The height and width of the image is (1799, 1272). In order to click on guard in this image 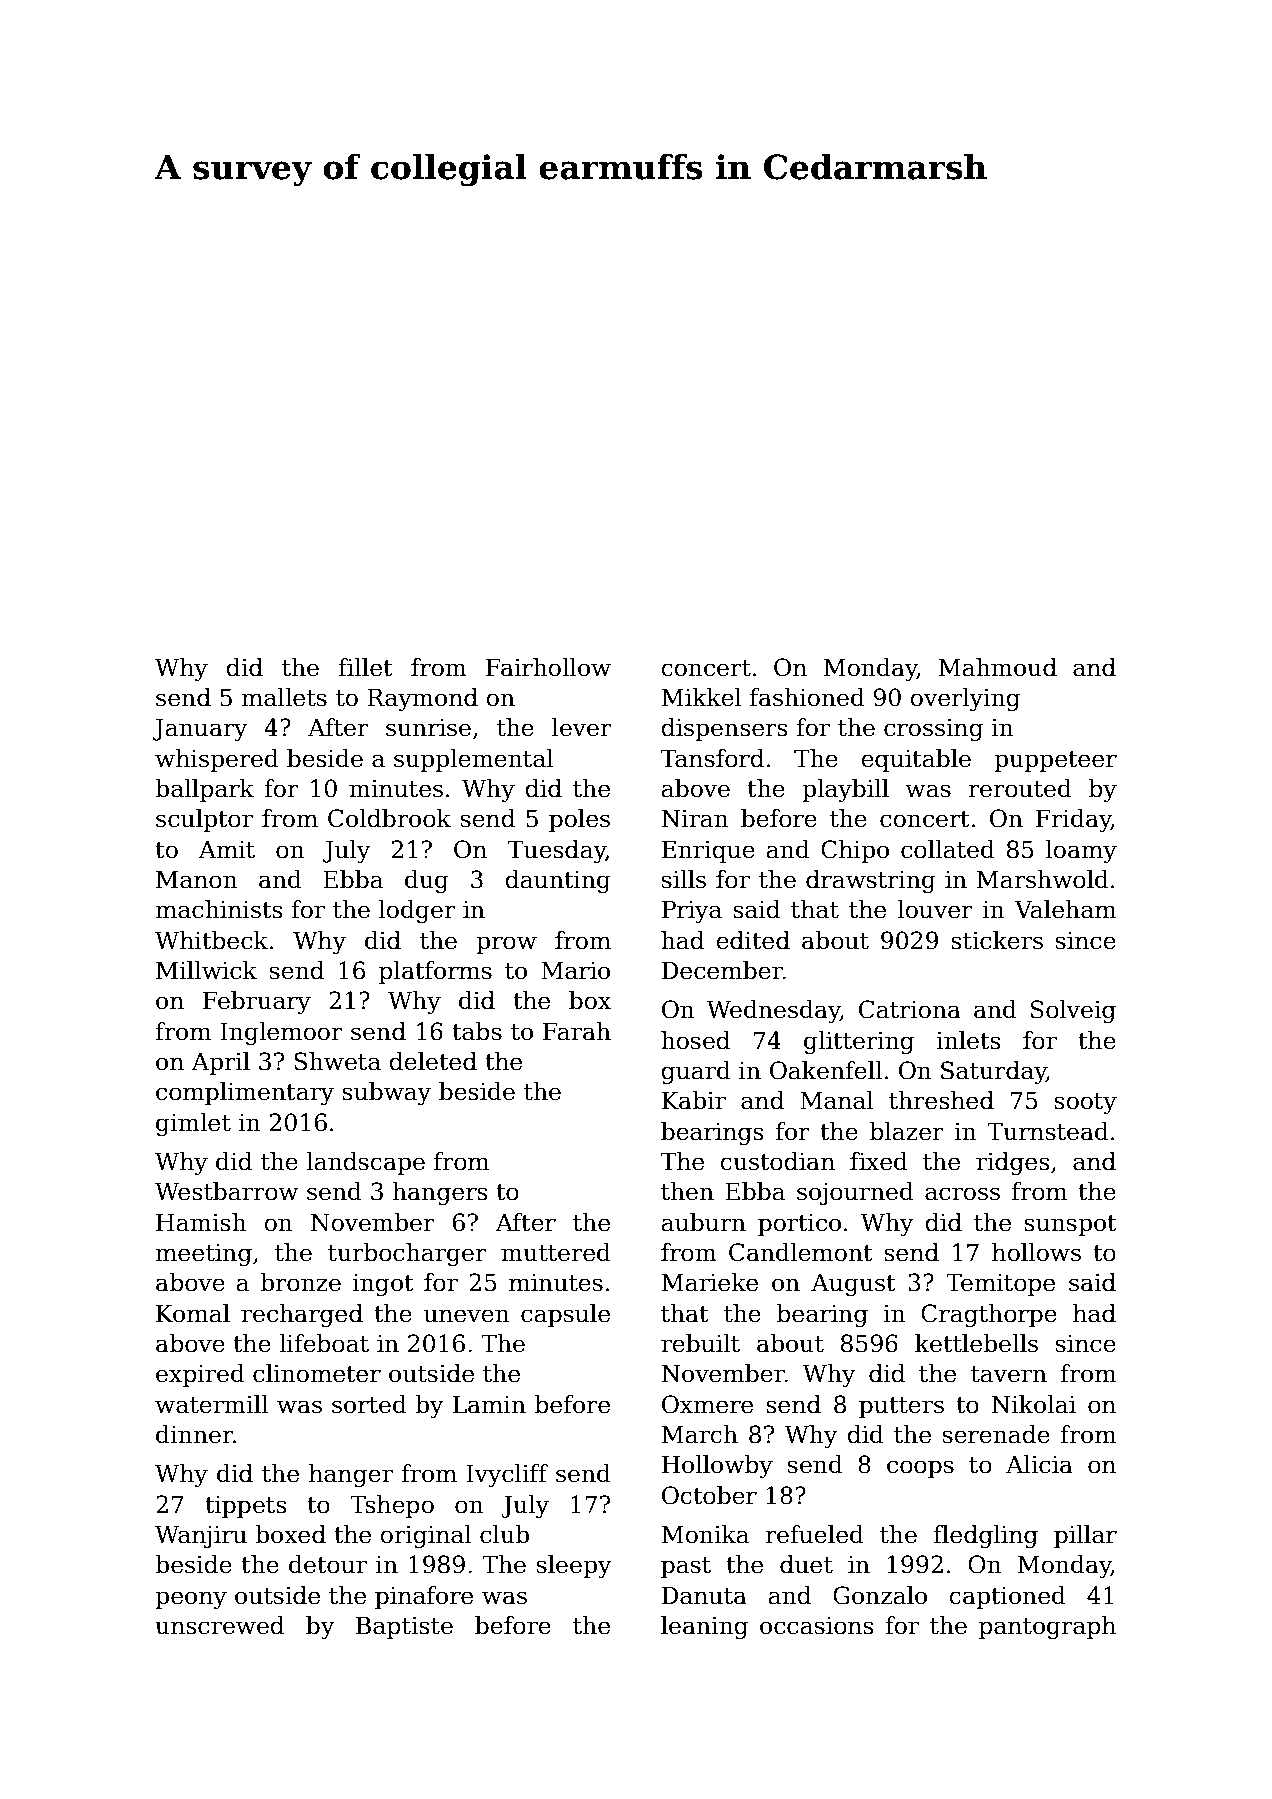, I will do `click(696, 1072)`.
